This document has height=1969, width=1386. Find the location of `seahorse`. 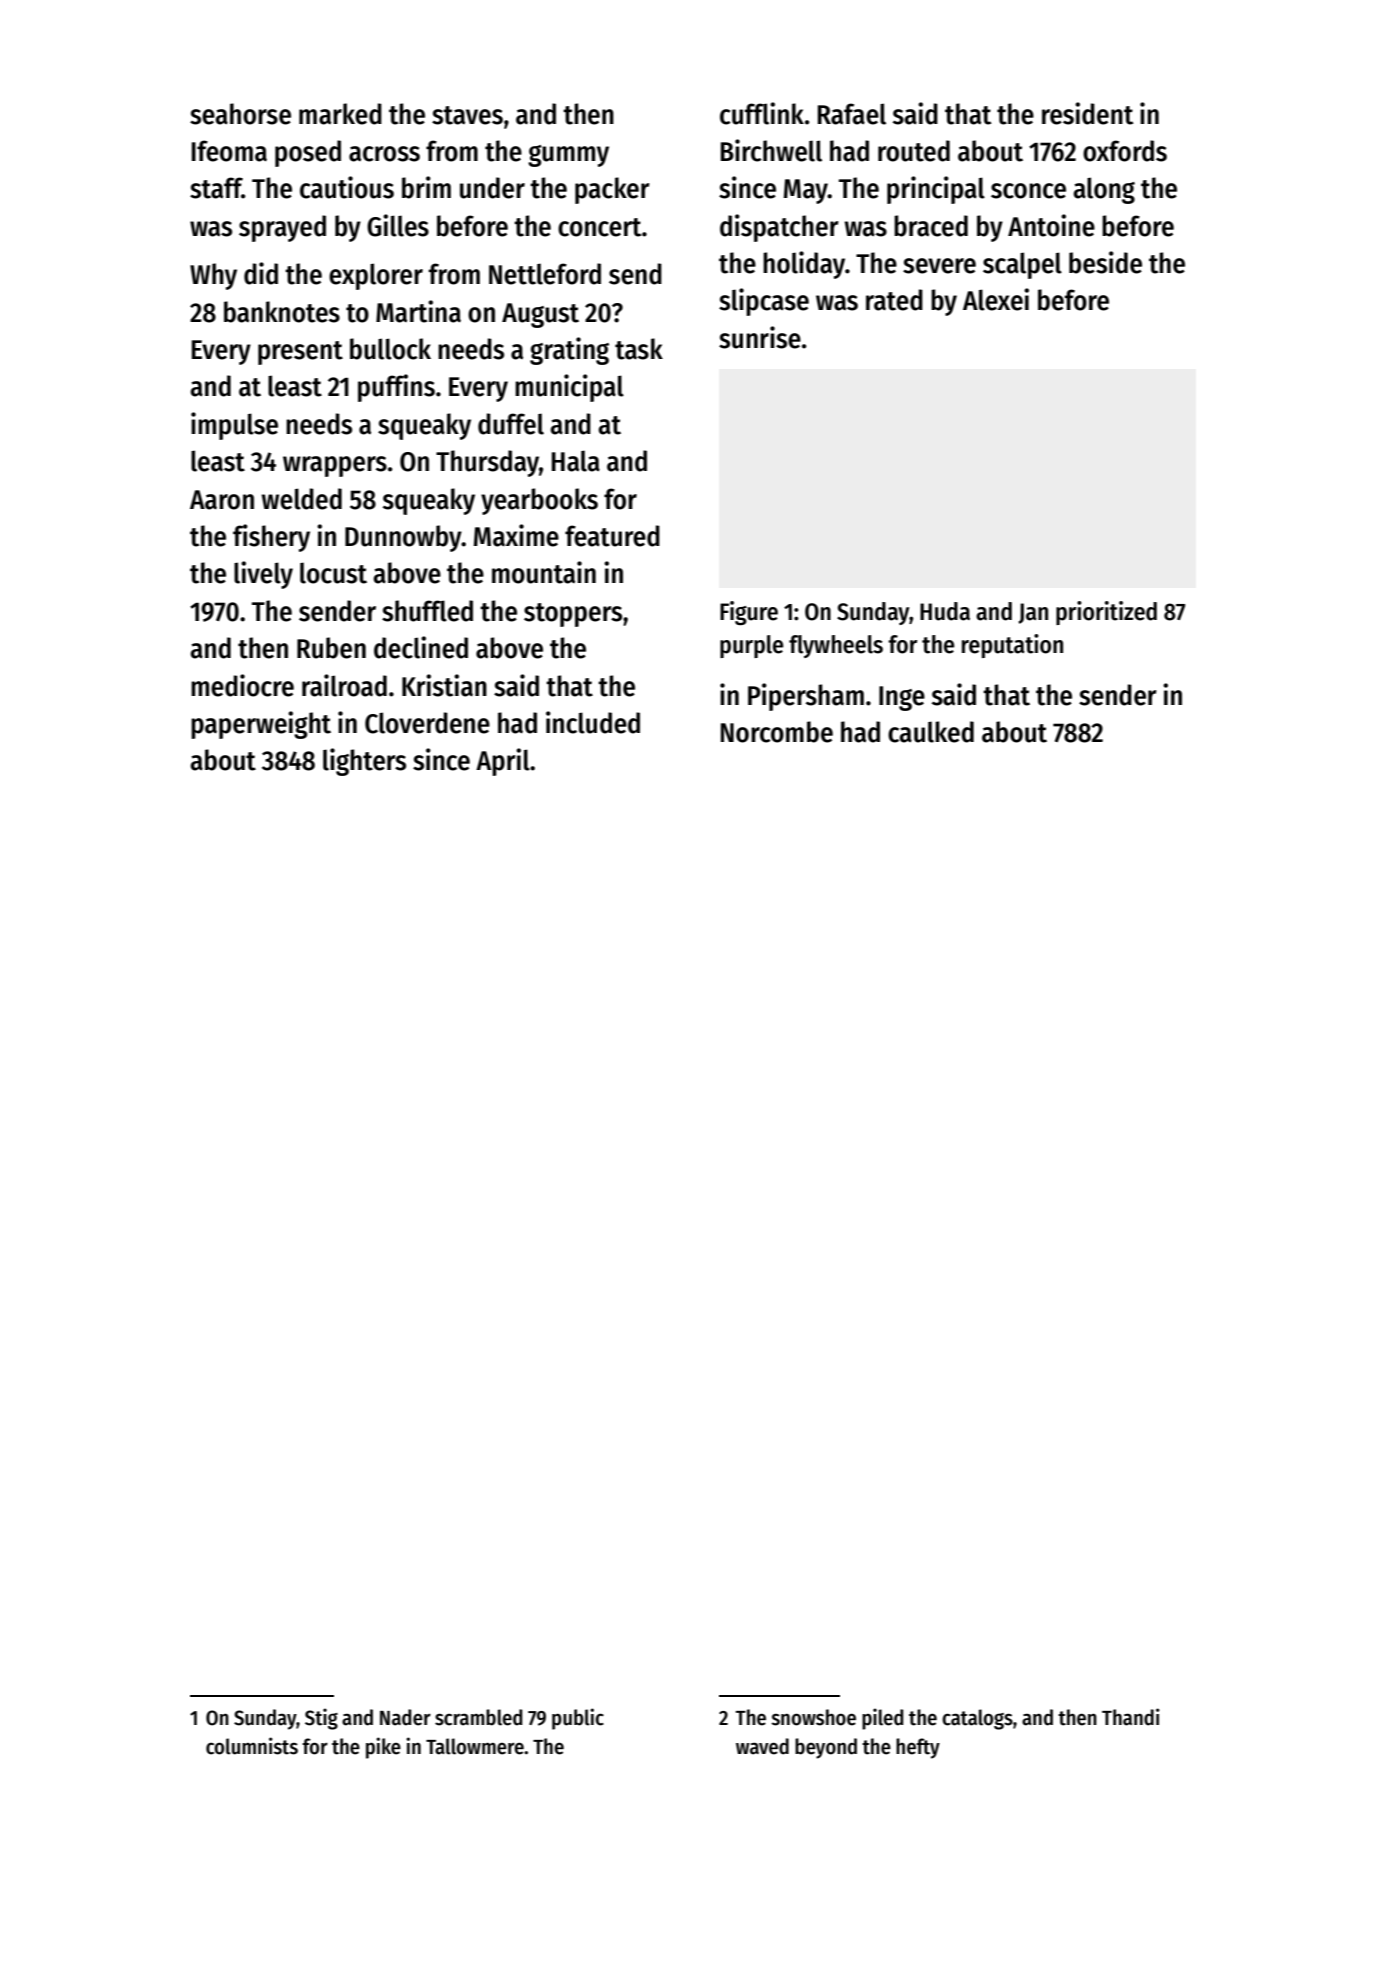

seahorse is located at coordinates (240, 114).
